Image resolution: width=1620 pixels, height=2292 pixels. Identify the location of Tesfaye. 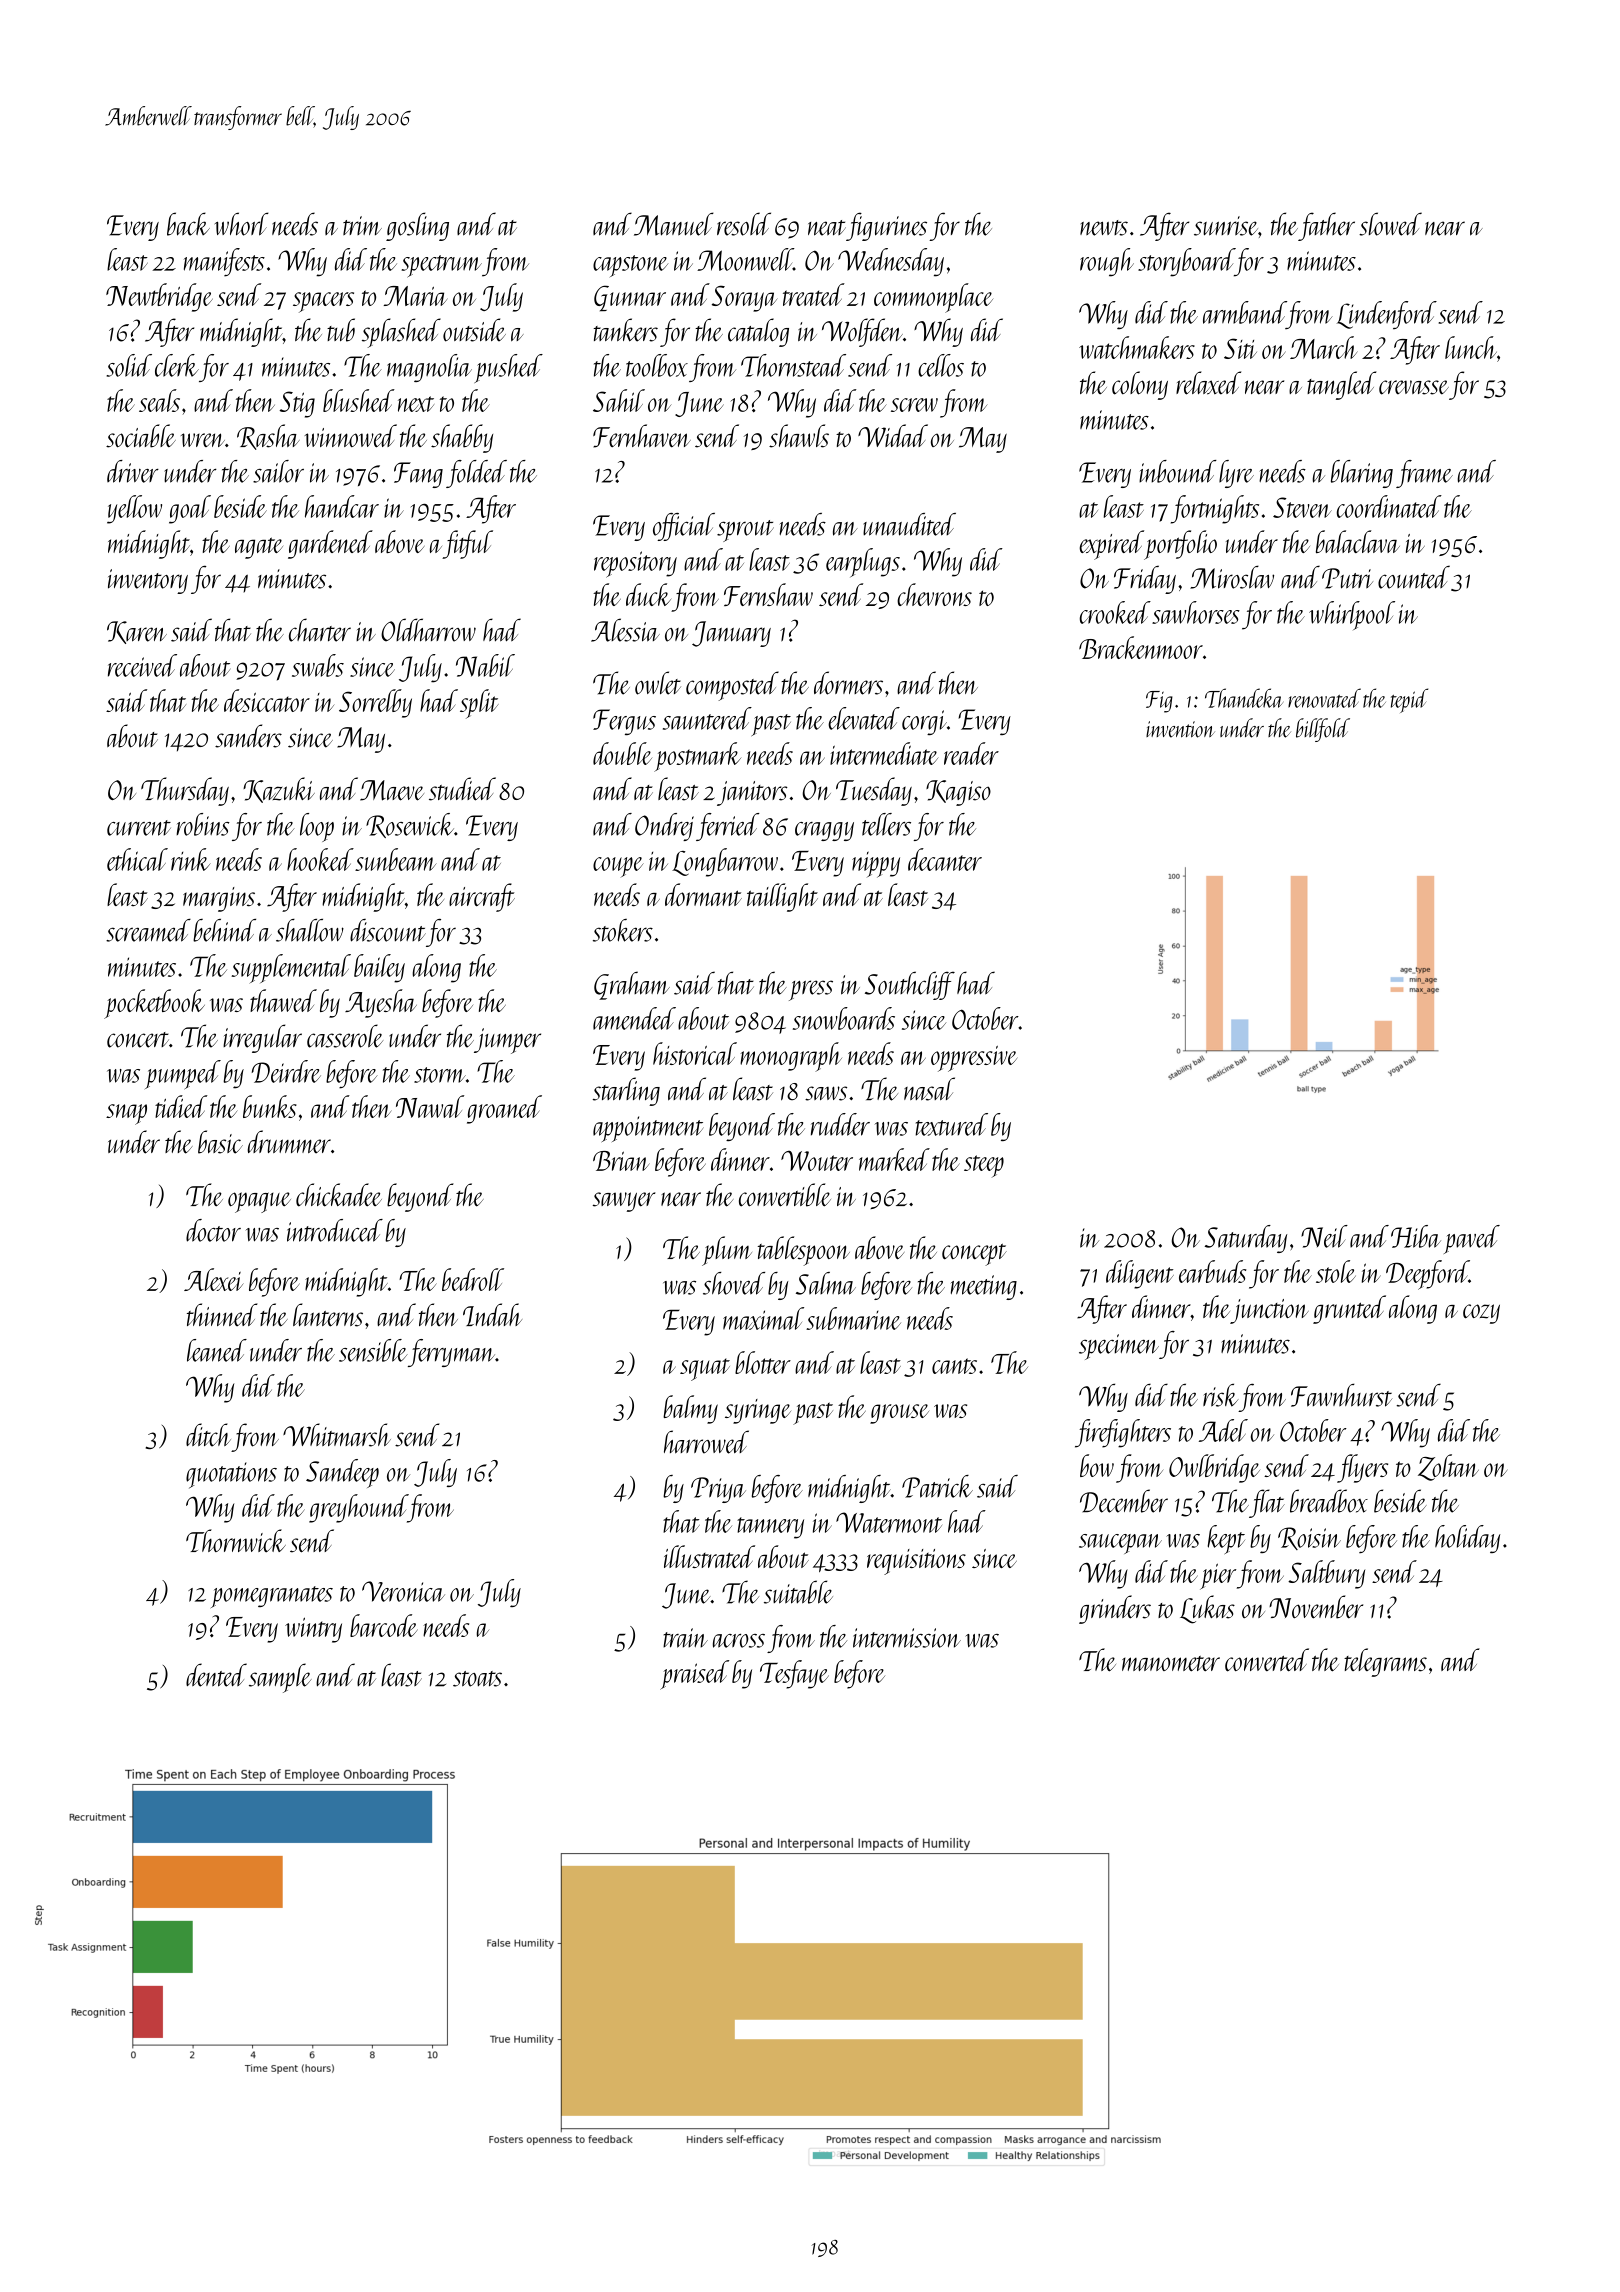
(794, 1674).
